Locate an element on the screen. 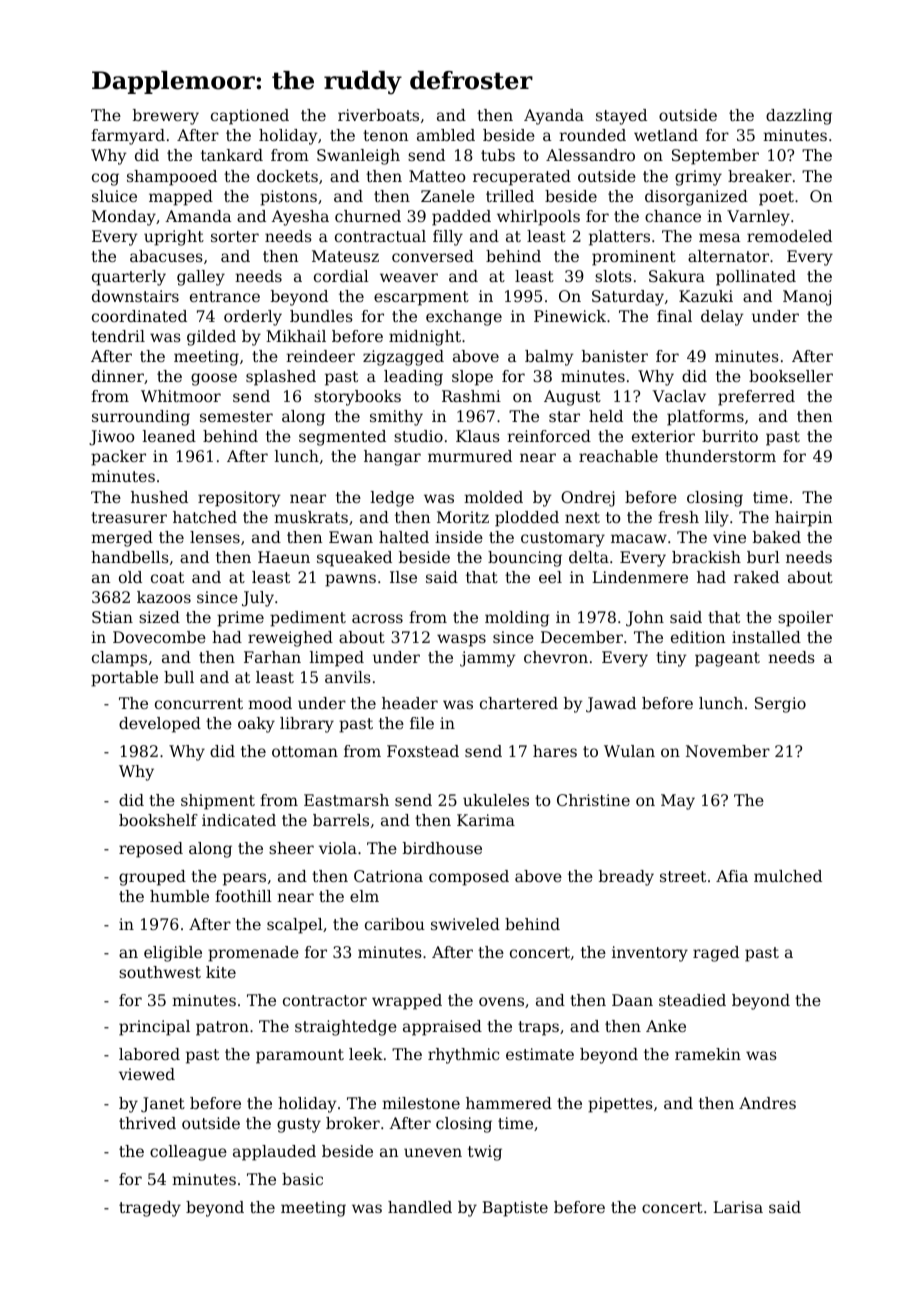 The image size is (924, 1308). Catriona is located at coordinates (388, 876).
